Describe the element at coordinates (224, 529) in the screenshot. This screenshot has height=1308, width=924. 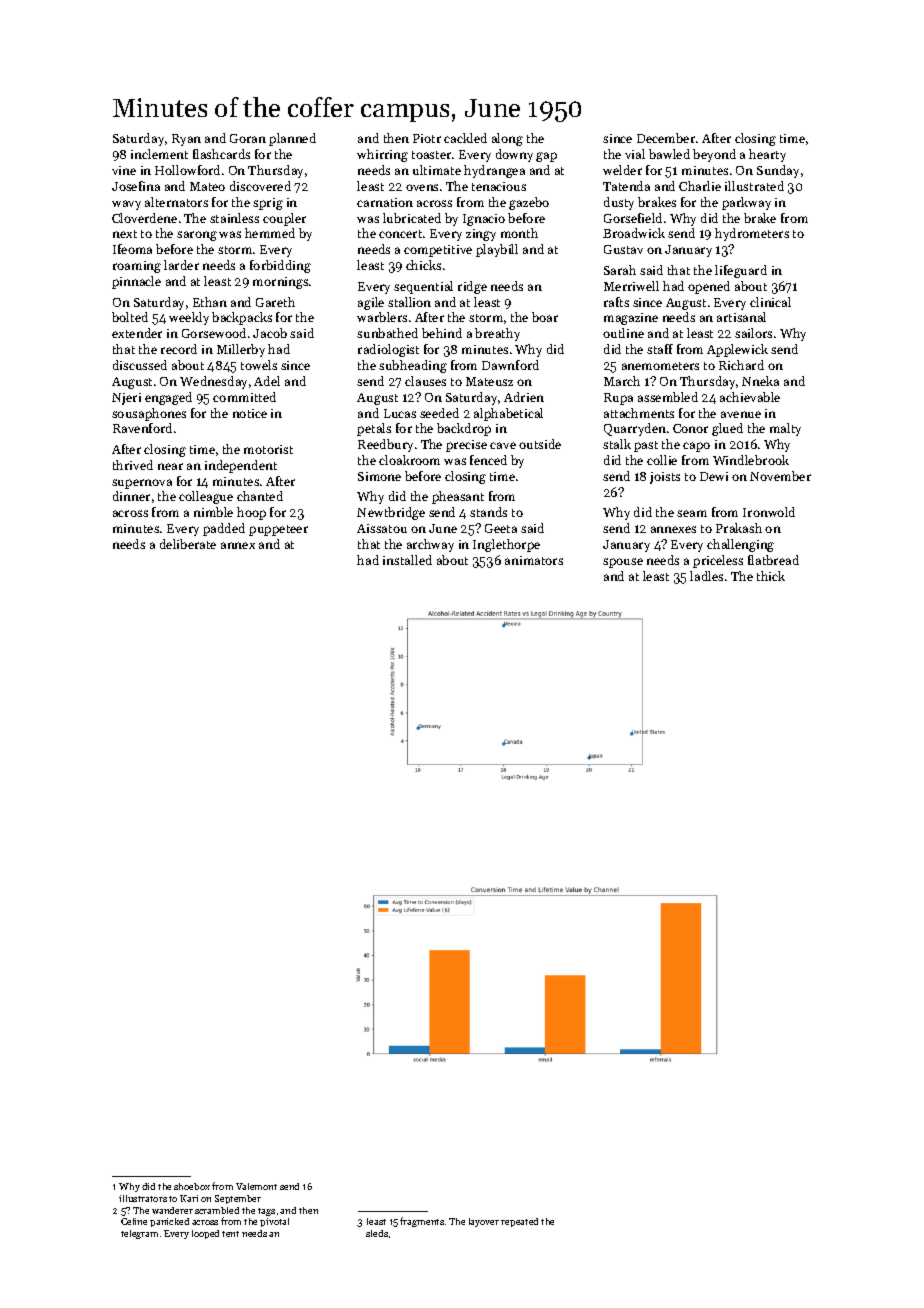
I see `padded` at that location.
